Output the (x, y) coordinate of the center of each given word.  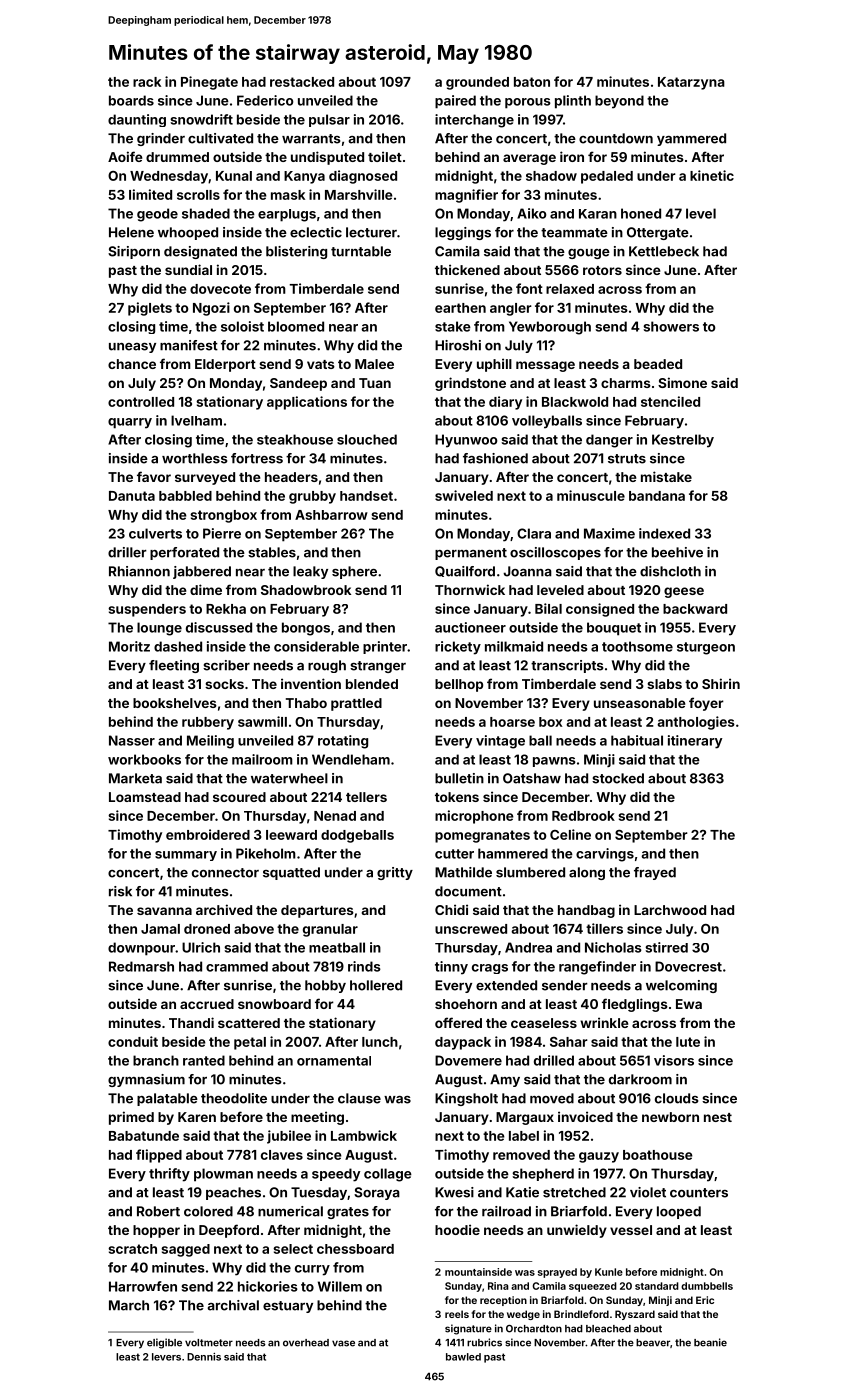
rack (147, 82)
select (293, 1249)
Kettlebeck (664, 251)
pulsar (329, 120)
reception (503, 1301)
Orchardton (534, 1329)
